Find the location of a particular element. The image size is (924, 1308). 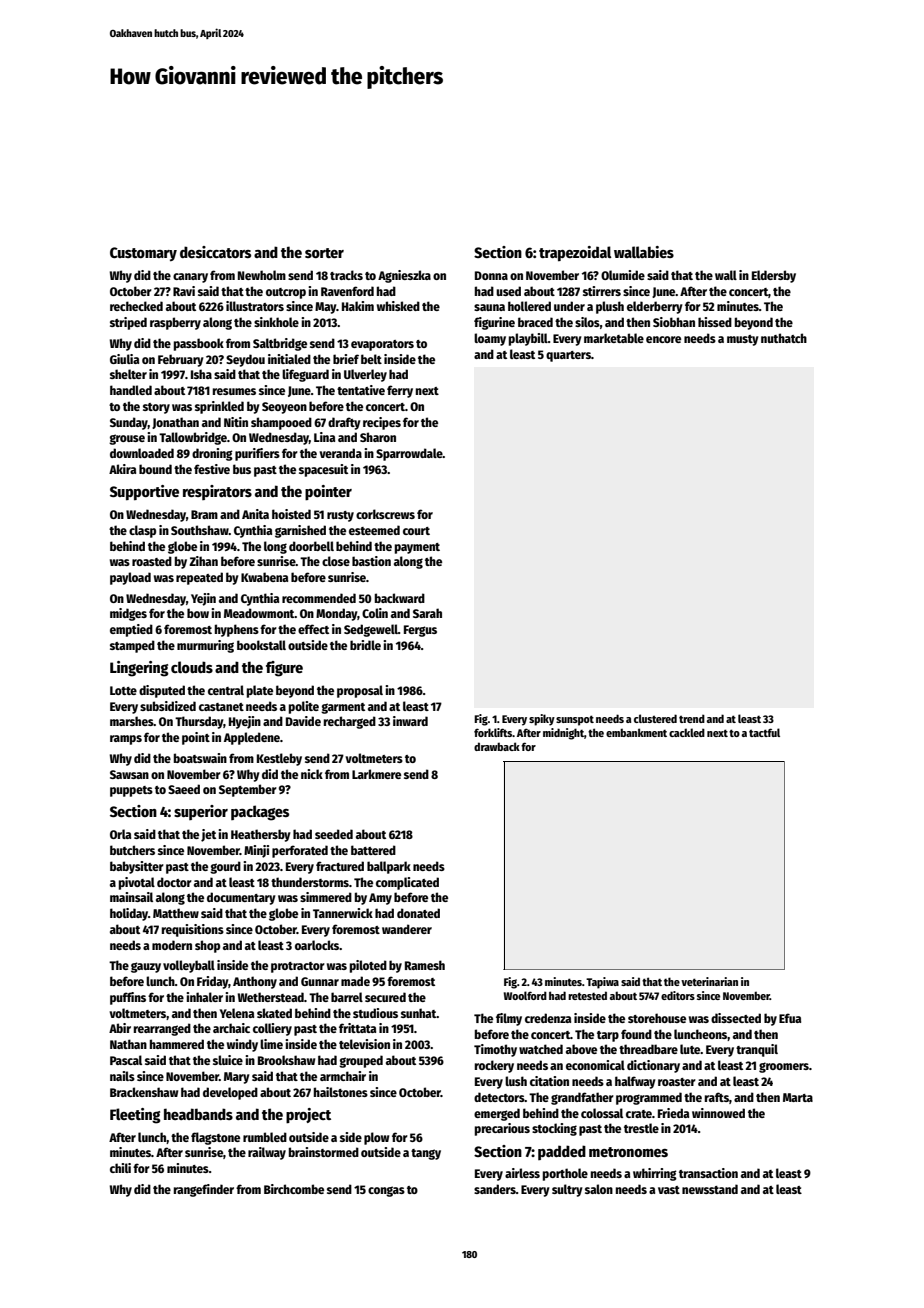

encore is located at coordinates (663, 339).
